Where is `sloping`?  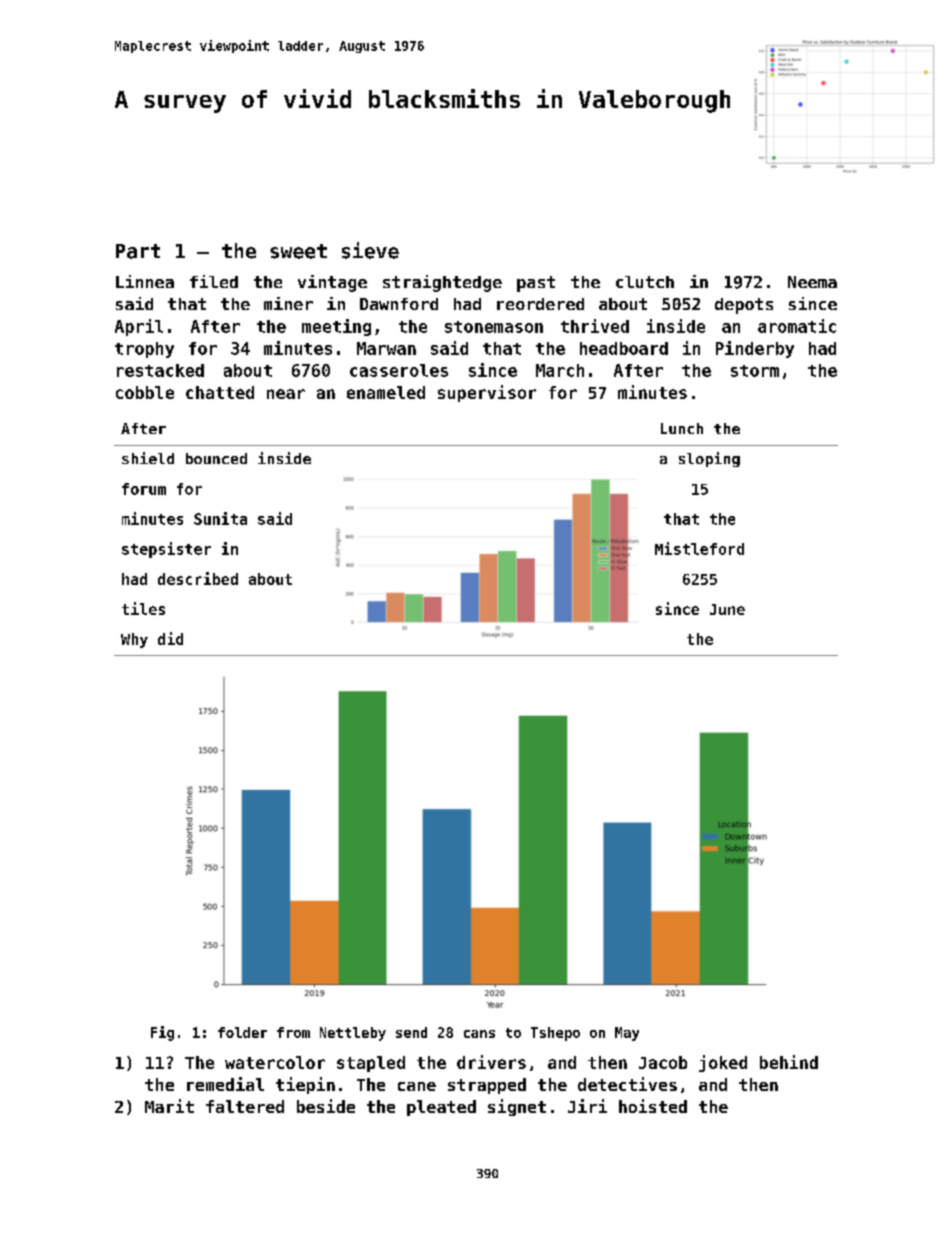 sloping is located at coordinates (709, 459).
